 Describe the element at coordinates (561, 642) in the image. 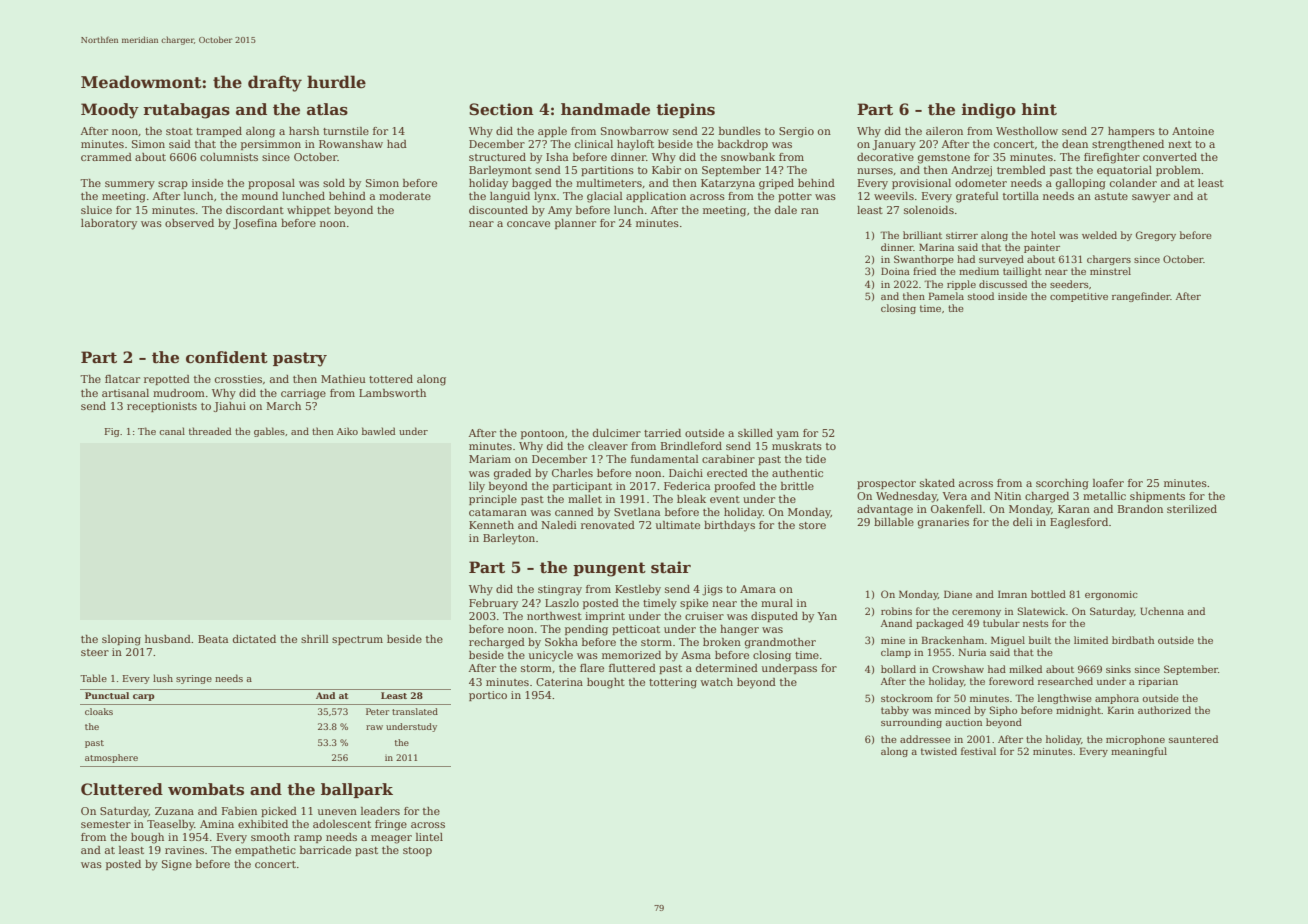

I see `Sokha` at that location.
